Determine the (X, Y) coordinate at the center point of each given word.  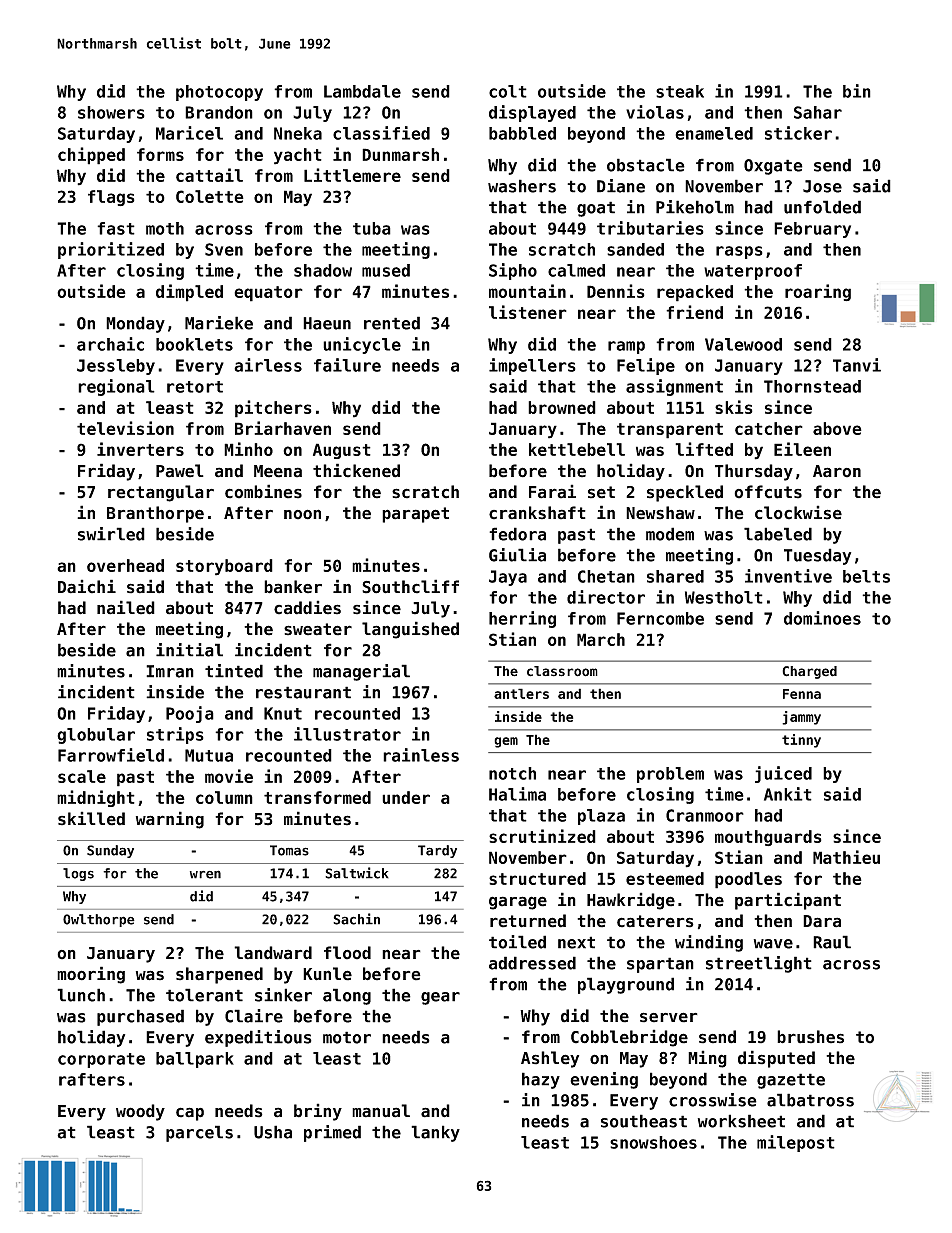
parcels (199, 1133)
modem (670, 534)
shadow (323, 270)
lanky (435, 1133)
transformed (317, 797)
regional (116, 387)
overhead (125, 565)
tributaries (650, 228)
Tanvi (857, 365)
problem (670, 775)
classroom (562, 671)
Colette (210, 196)
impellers (532, 366)
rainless (421, 755)
